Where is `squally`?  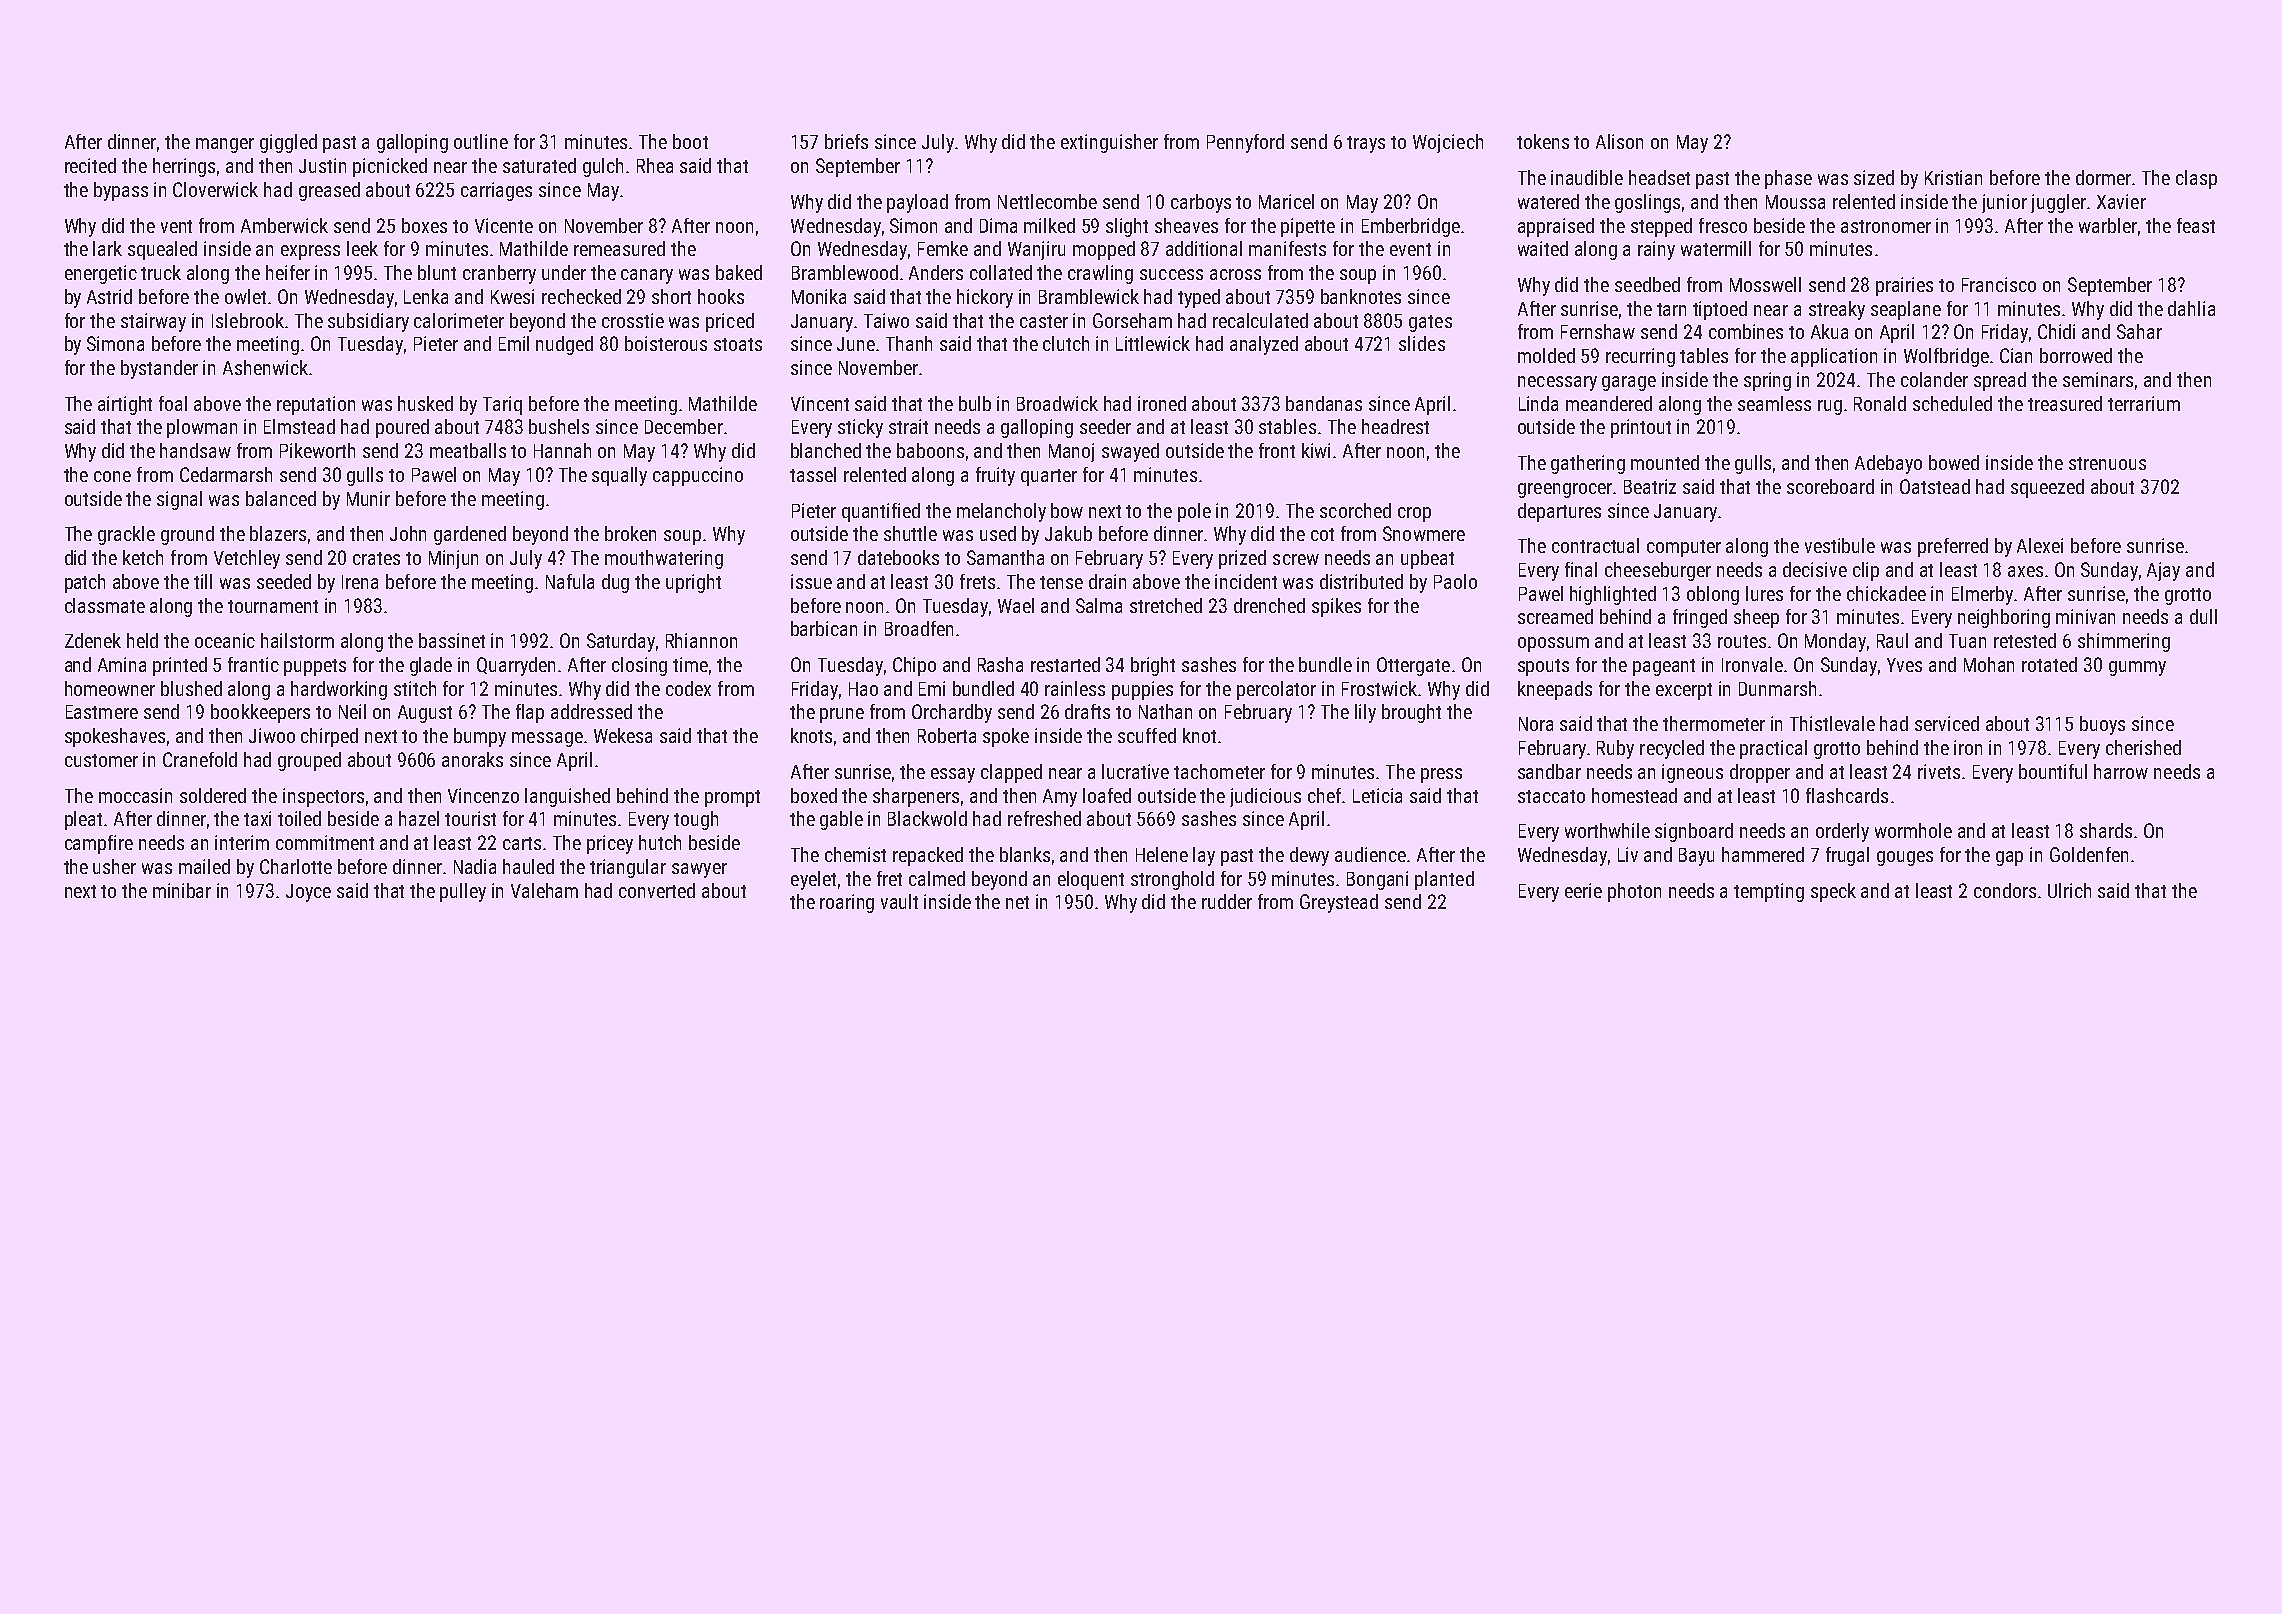
squally is located at coordinates (619, 476).
